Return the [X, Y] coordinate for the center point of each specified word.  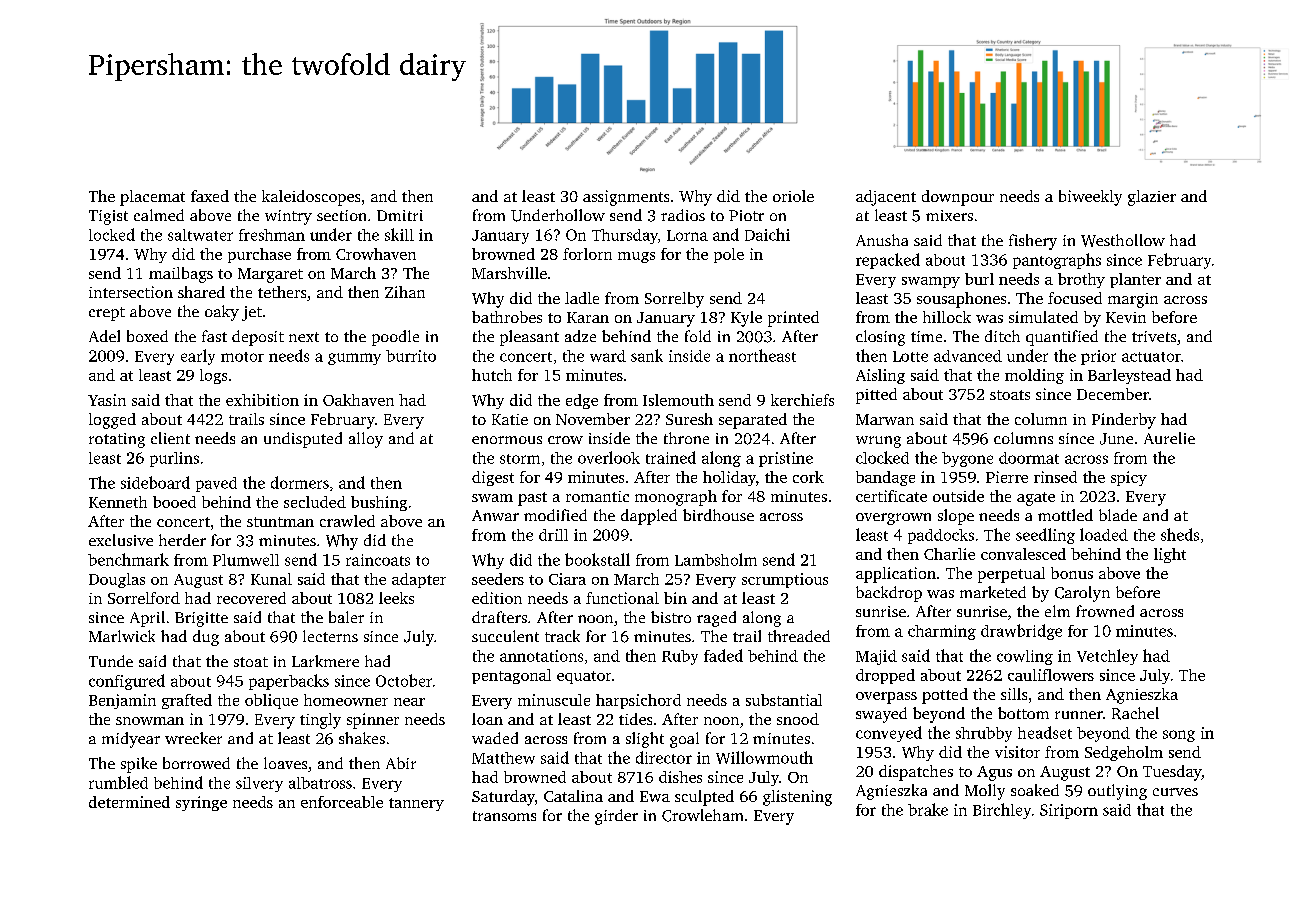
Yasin [107, 400]
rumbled [118, 782]
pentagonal [511, 676]
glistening [797, 798]
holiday [729, 478]
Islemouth [678, 400]
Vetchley [1107, 657]
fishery [1033, 242]
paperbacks [289, 682]
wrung [878, 442]
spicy [1129, 478]
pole [729, 255]
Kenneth [118, 502]
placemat [152, 198]
